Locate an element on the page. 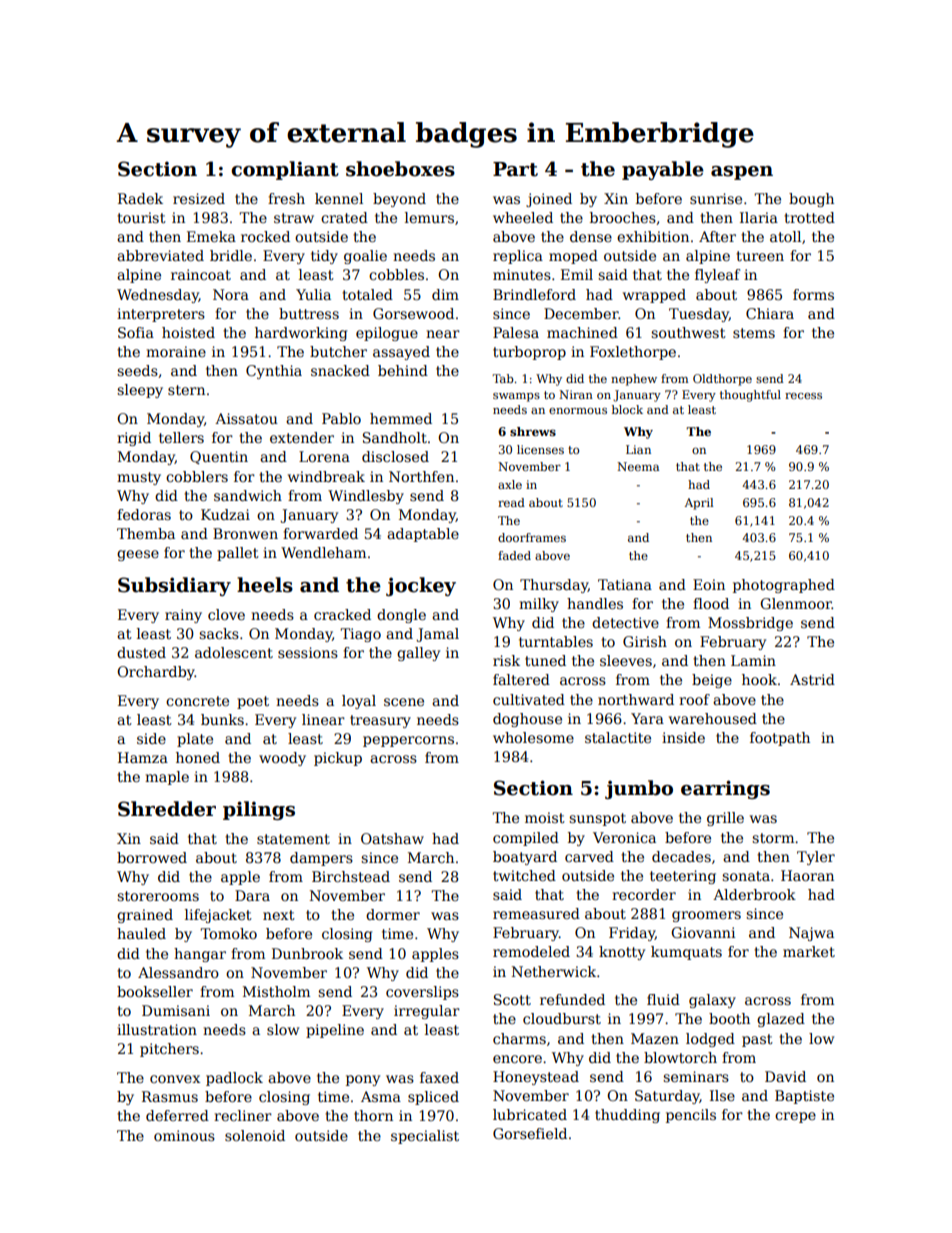 The height and width of the page is (1233, 952). Gorsefield is located at coordinates (530, 1133).
